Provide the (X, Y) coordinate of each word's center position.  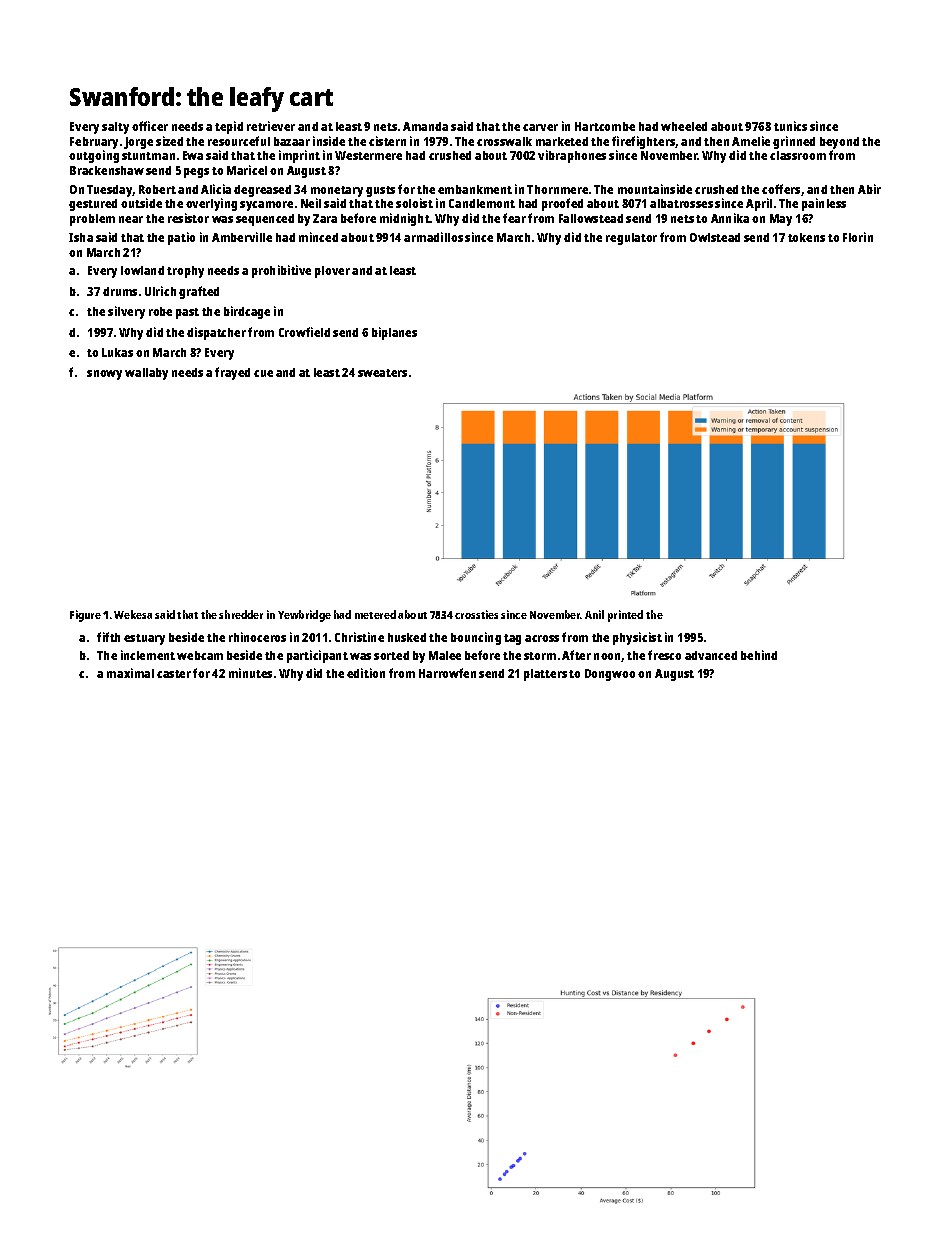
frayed (232, 373)
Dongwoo (610, 675)
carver (540, 127)
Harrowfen (447, 673)
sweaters (382, 373)
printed (625, 616)
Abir (869, 189)
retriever (271, 126)
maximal (130, 673)
